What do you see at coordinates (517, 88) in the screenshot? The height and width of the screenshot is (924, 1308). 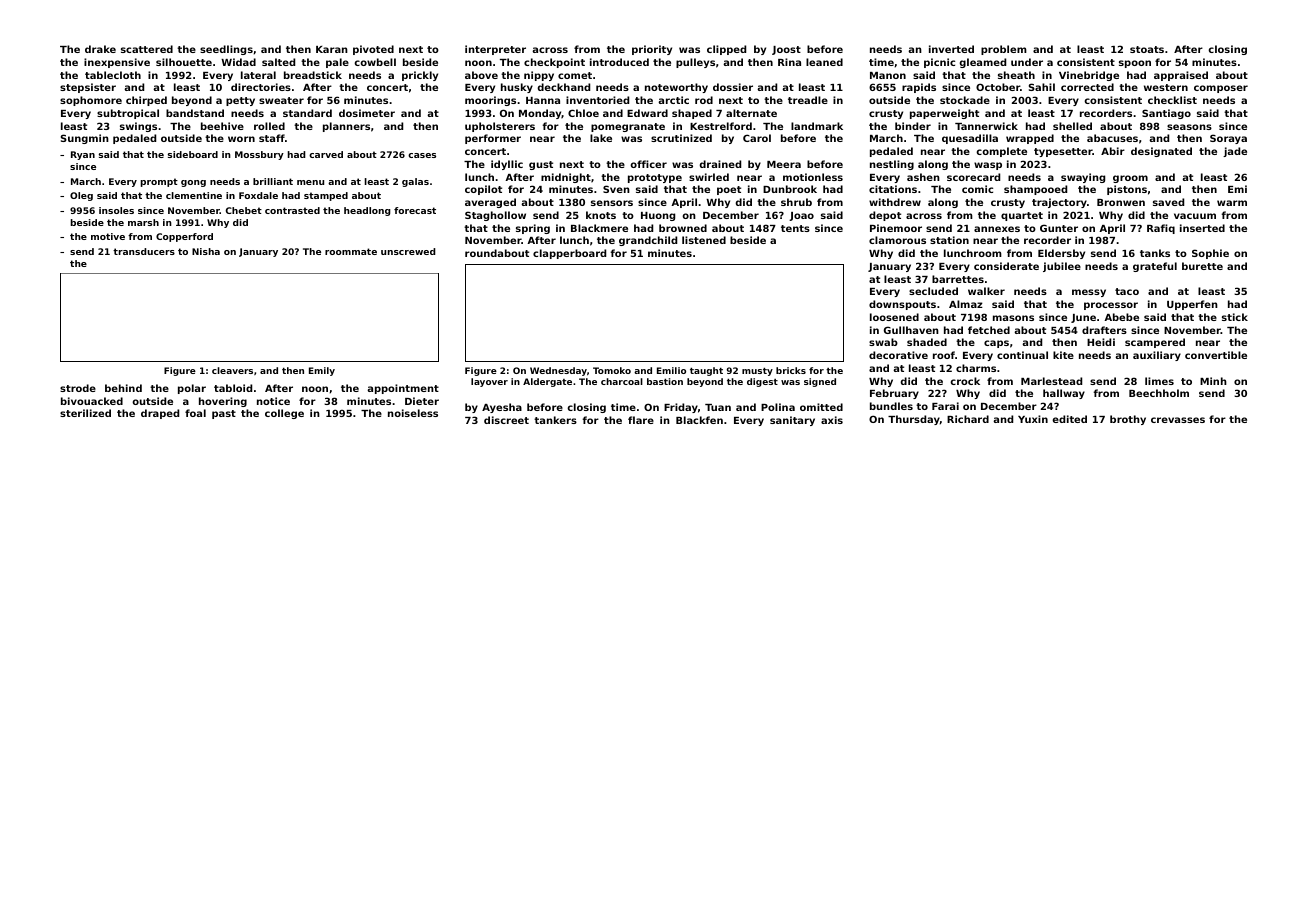 I see `husky` at bounding box center [517, 88].
